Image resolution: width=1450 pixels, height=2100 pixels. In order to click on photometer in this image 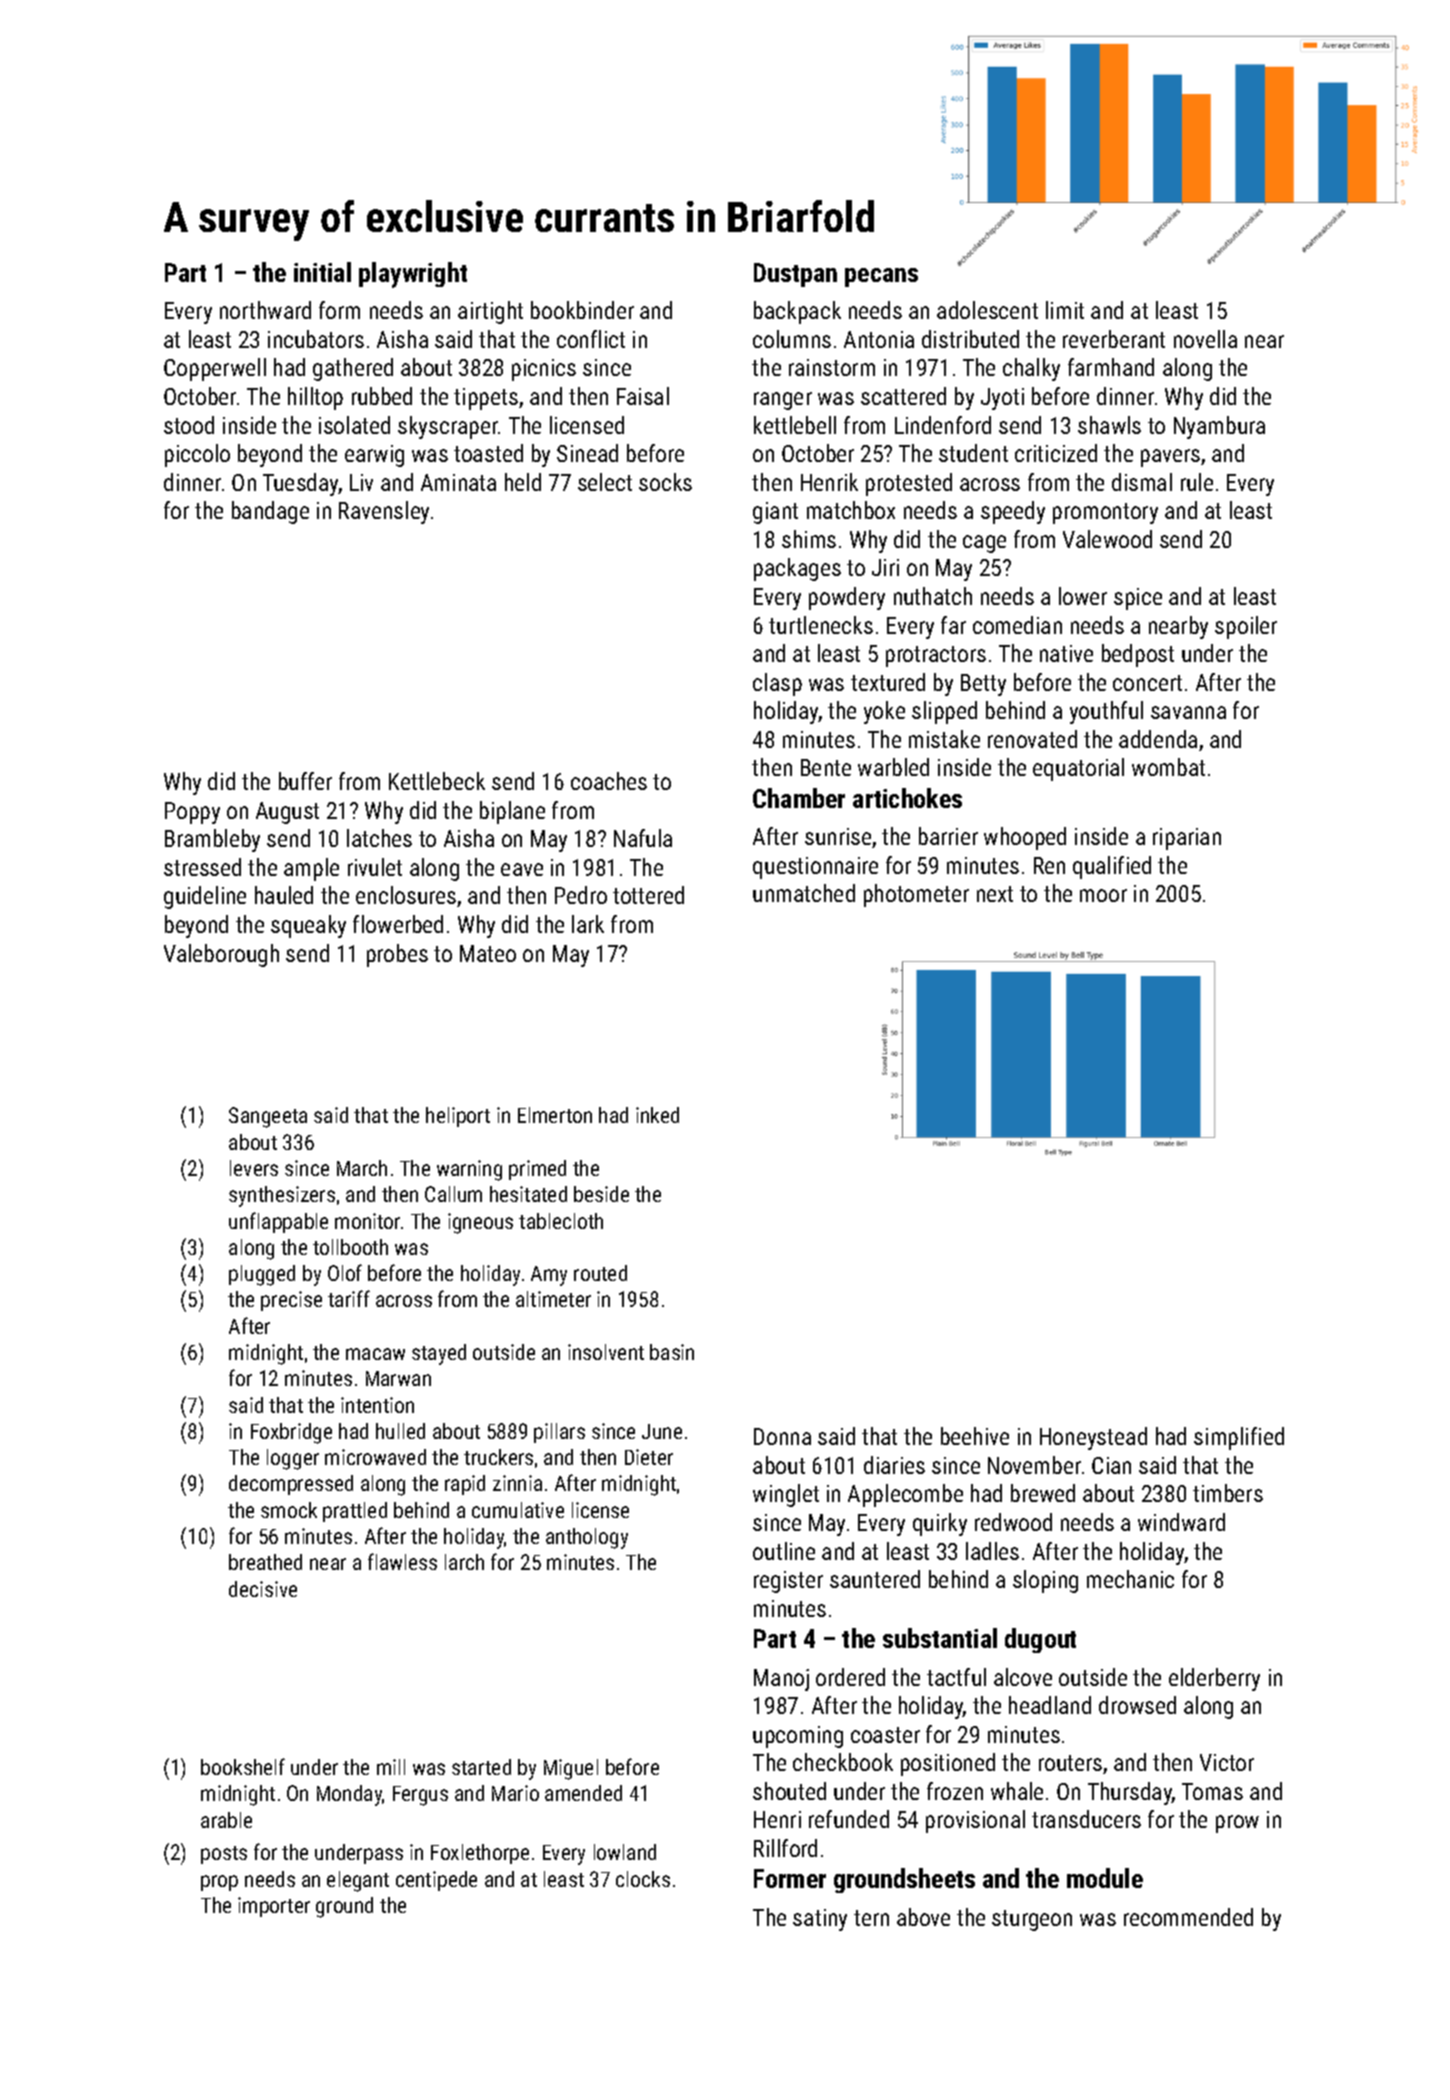, I will do `click(916, 895)`.
